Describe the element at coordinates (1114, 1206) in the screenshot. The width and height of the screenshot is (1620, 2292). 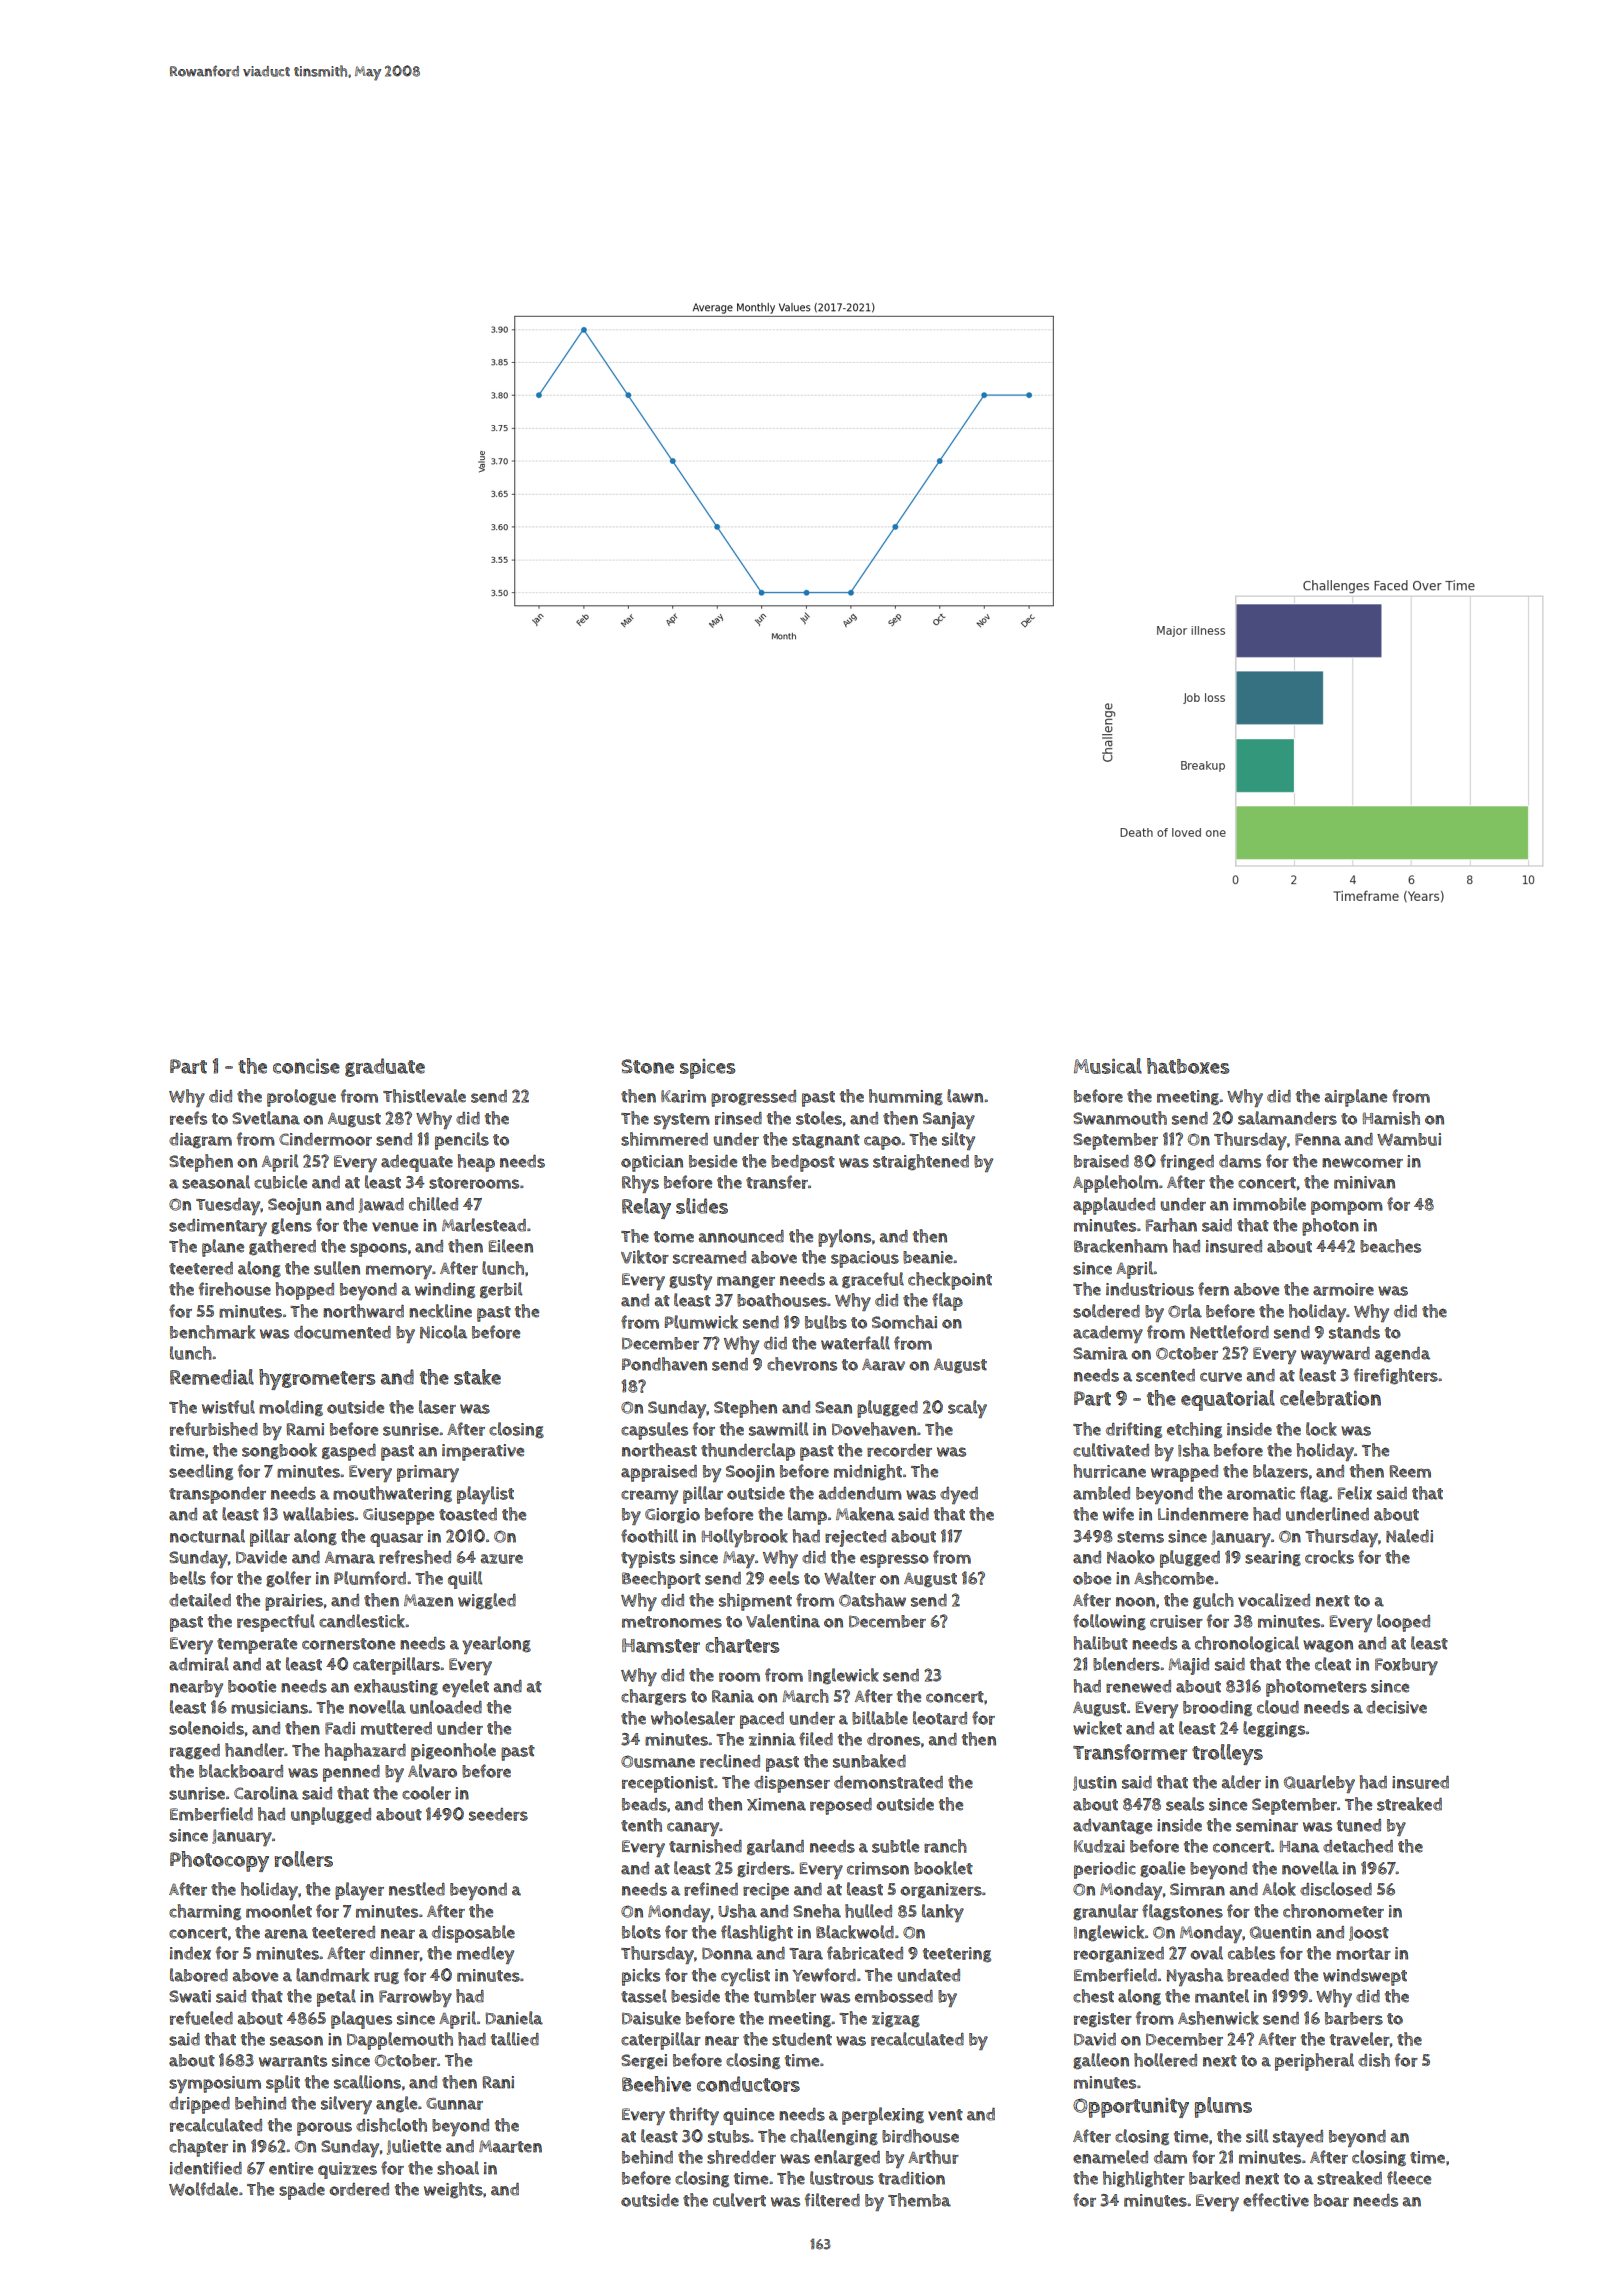
I see `applauded` at that location.
